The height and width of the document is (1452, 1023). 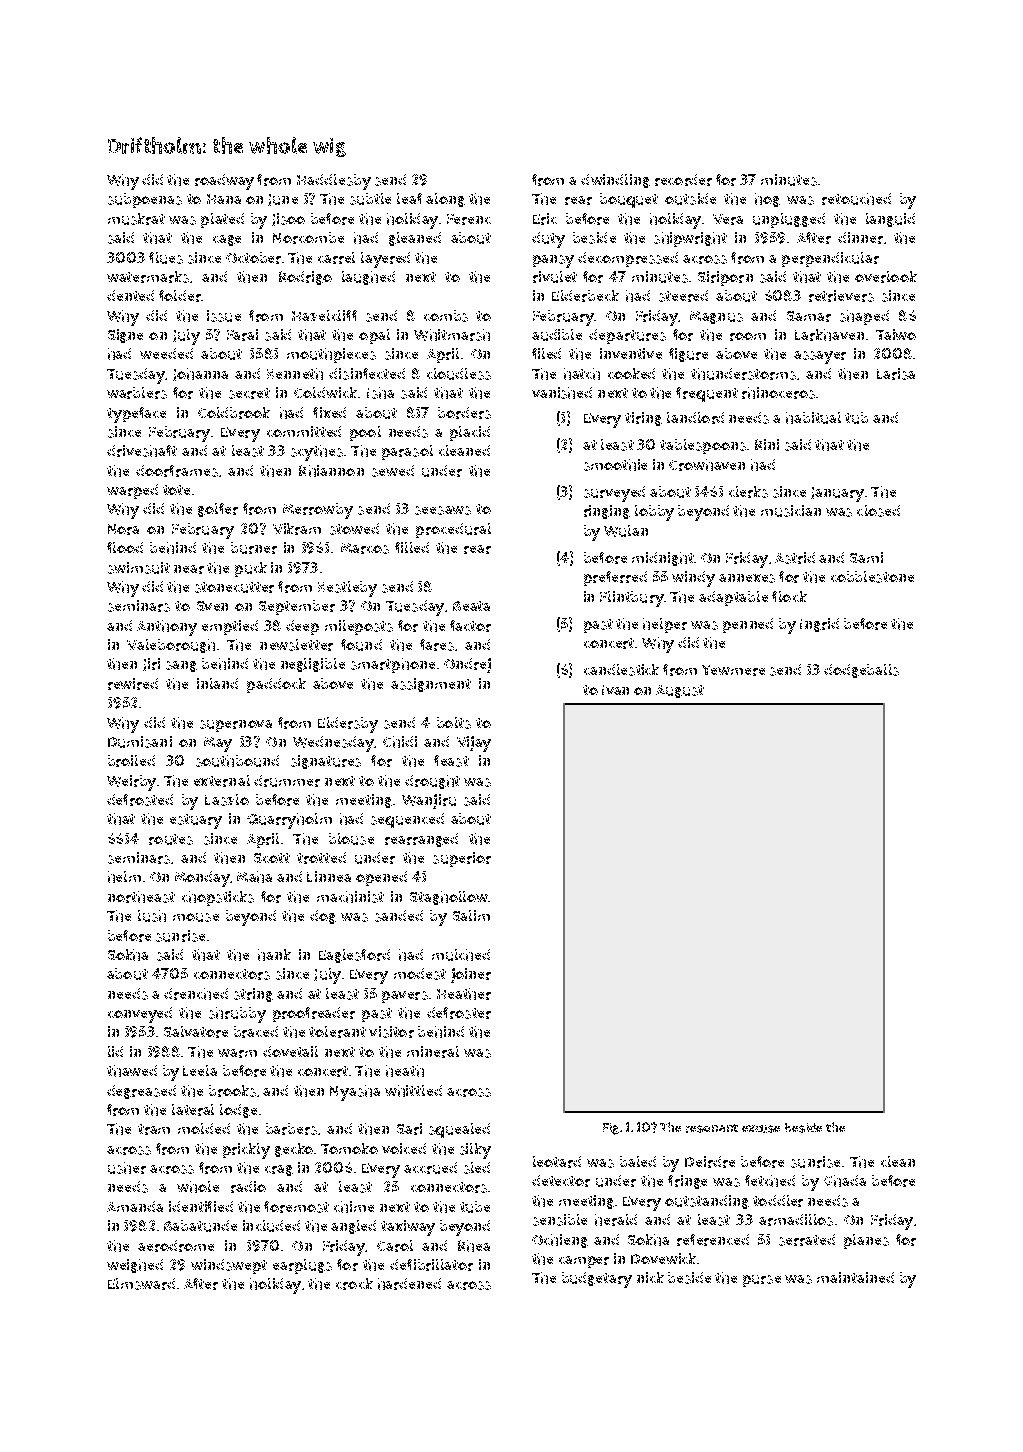 What do you see at coordinates (748, 492) in the document?
I see `clerks` at bounding box center [748, 492].
